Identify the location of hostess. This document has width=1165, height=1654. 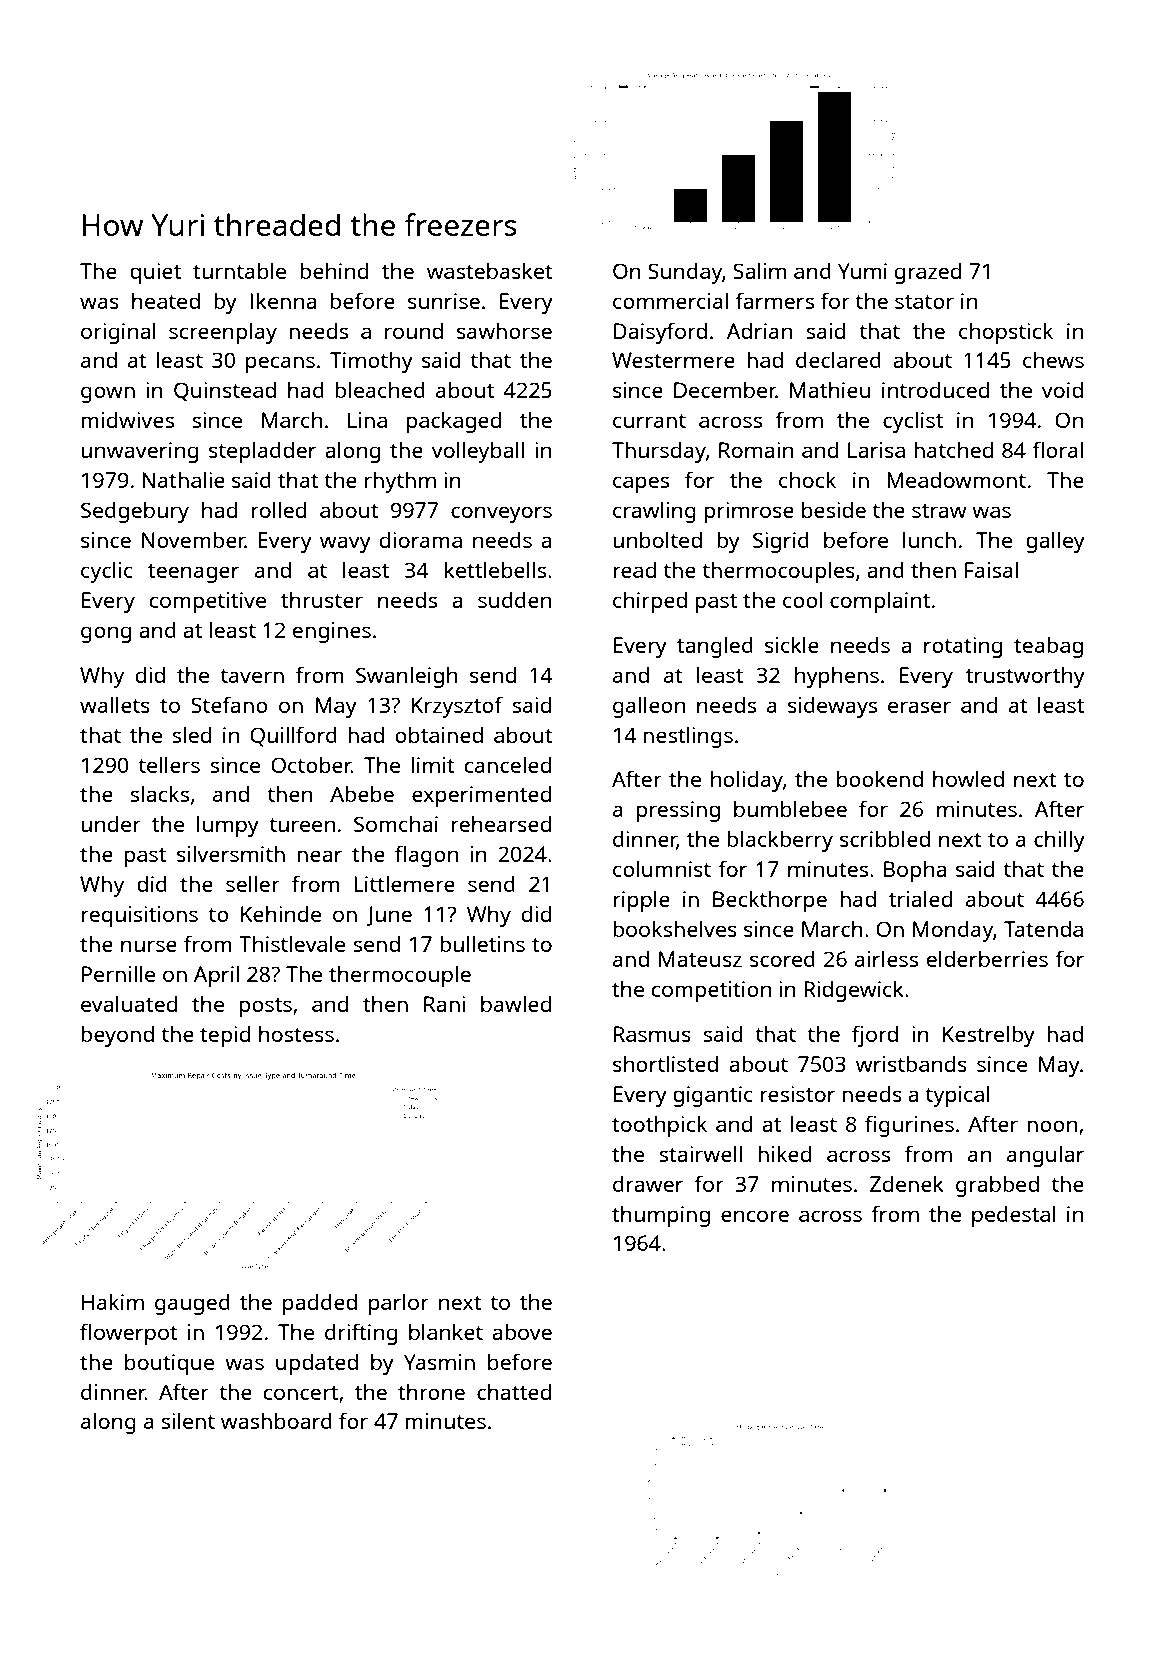
(296, 1034).
